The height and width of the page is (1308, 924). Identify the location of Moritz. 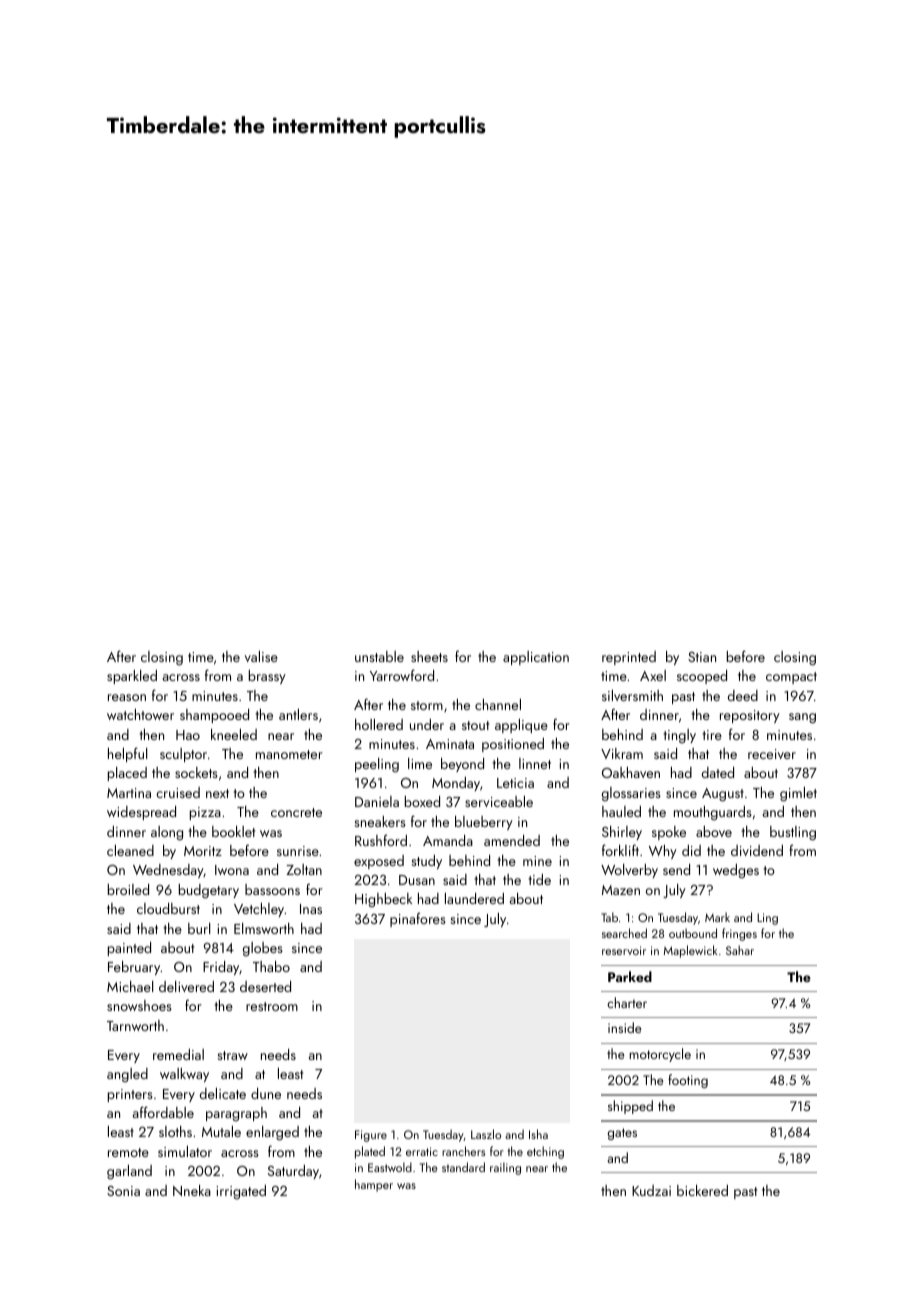
(203, 851).
